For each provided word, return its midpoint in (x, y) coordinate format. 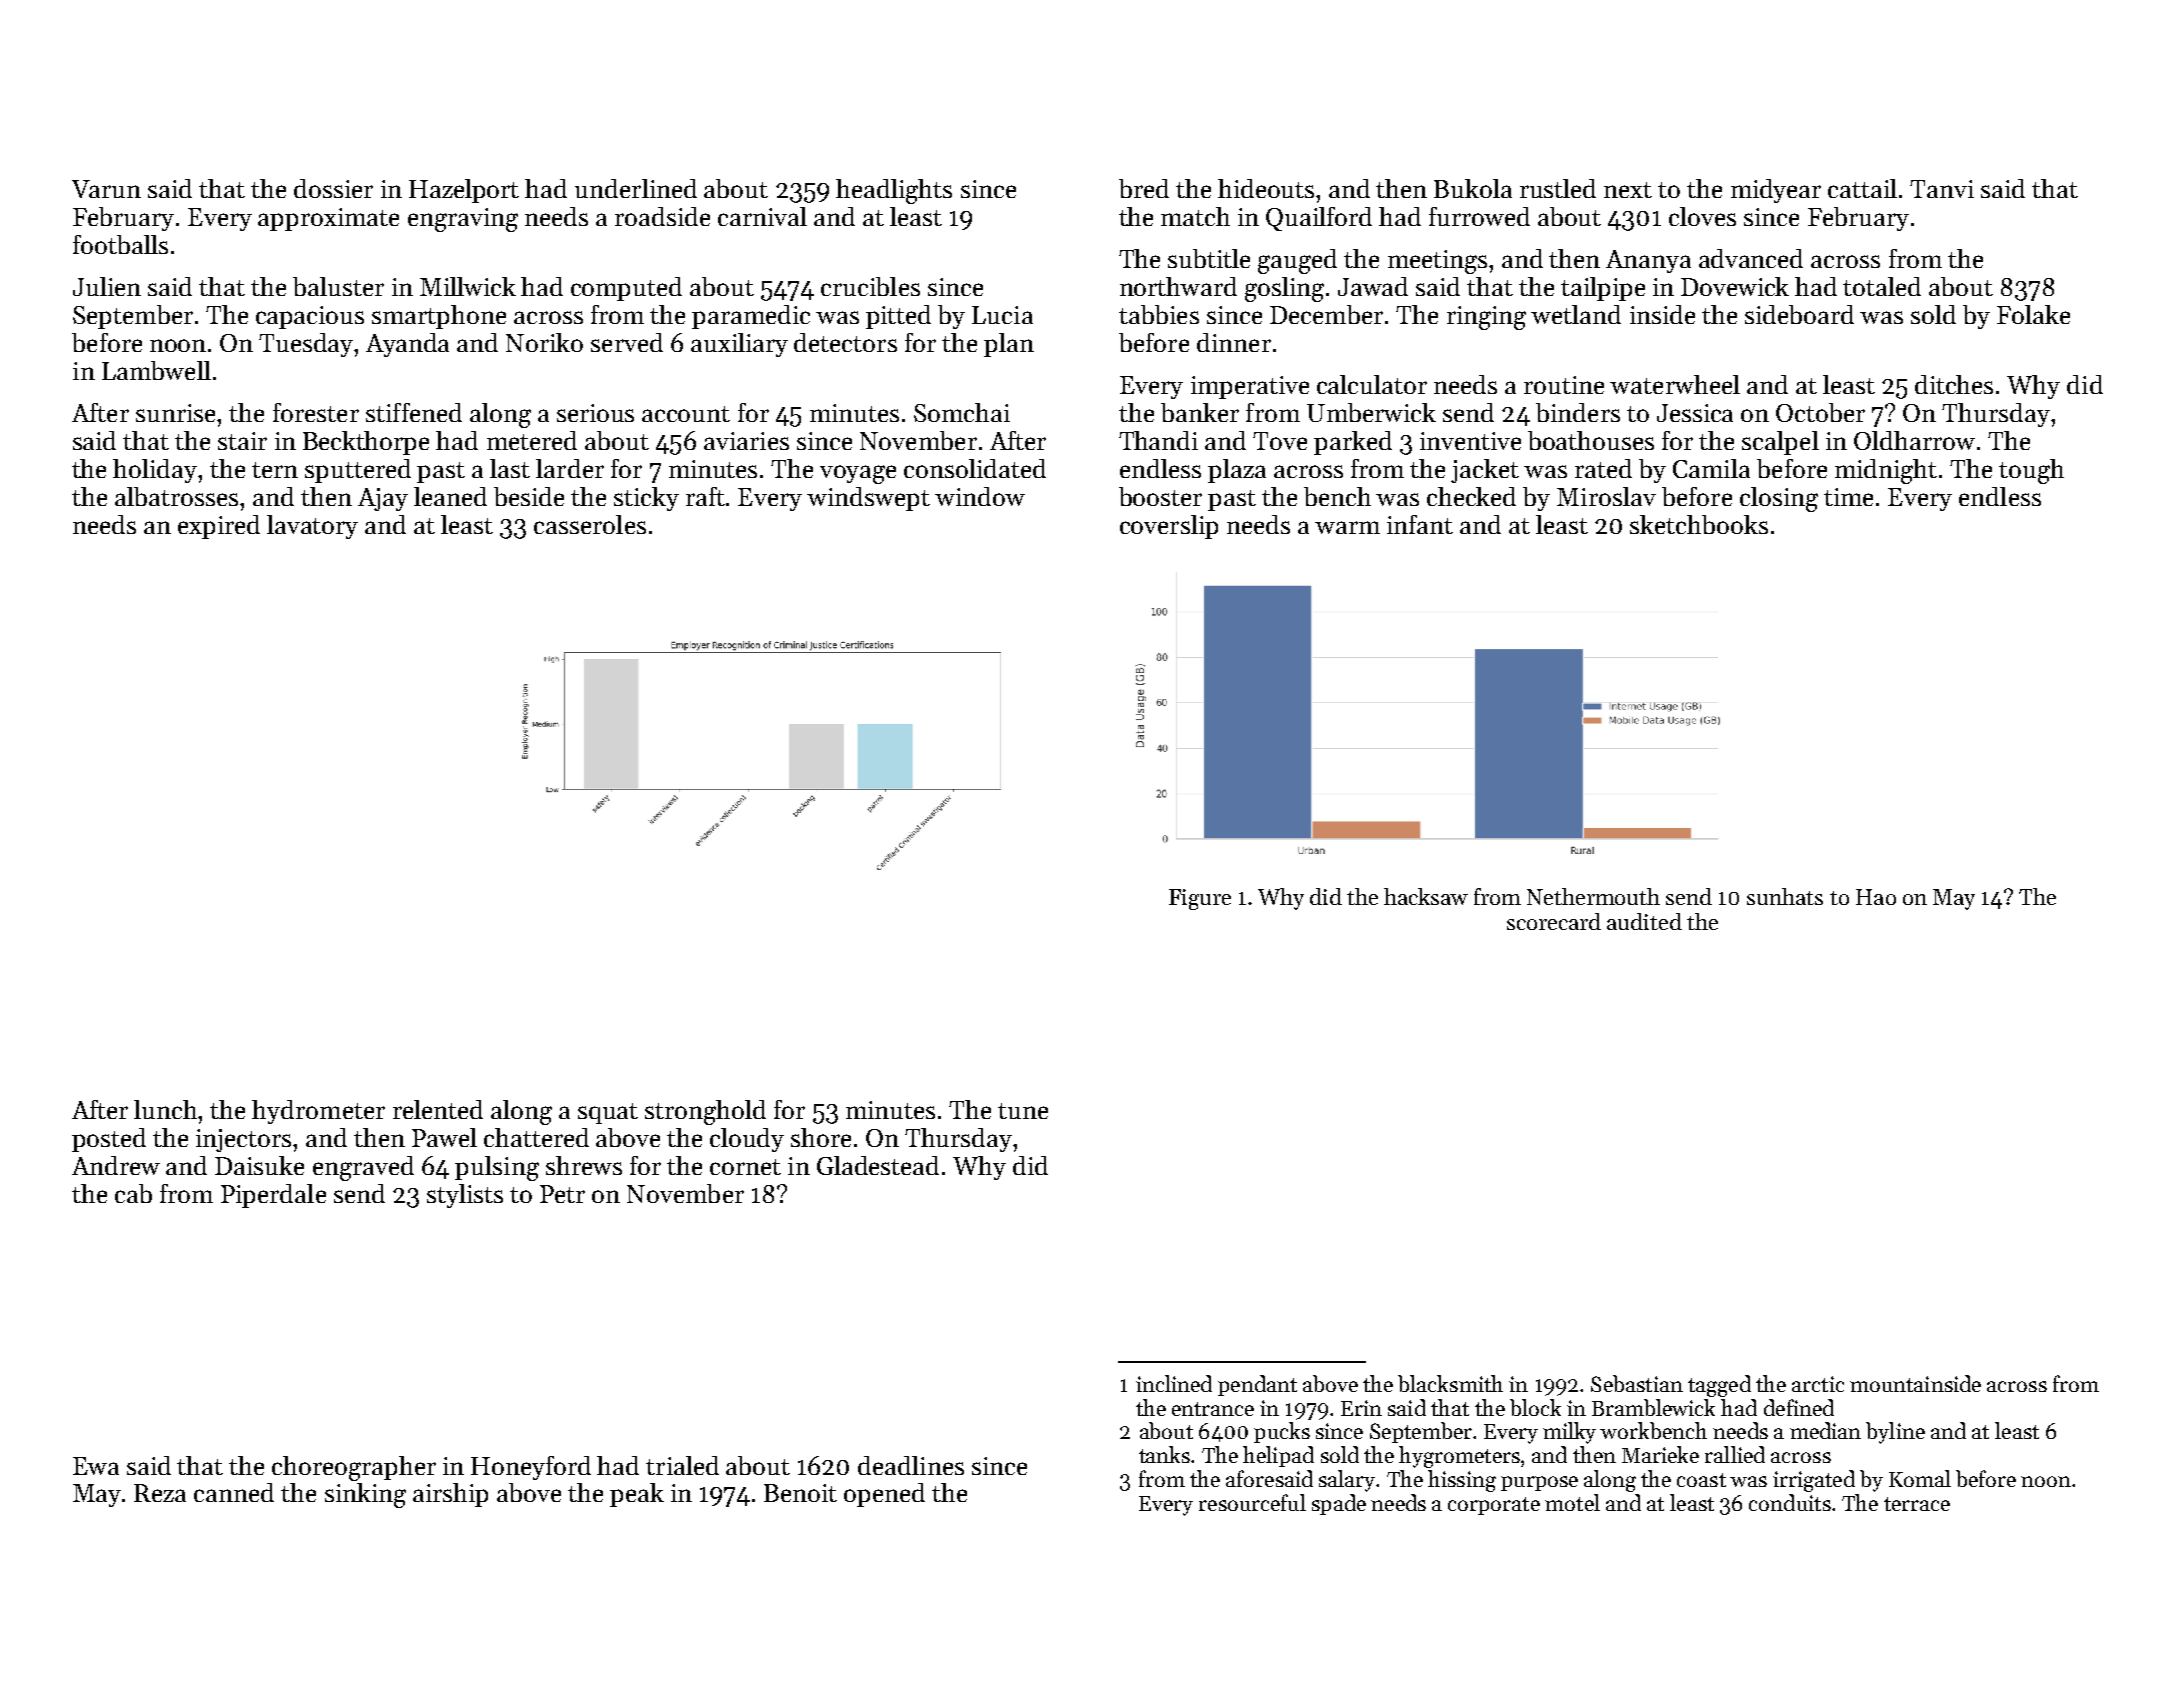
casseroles (590, 524)
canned (234, 1492)
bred (1144, 188)
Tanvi (1942, 189)
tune (1023, 1111)
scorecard (1554, 921)
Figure (1200, 899)
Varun (106, 189)
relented (438, 1109)
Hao (1876, 897)
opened (884, 1495)
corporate (1494, 1506)
